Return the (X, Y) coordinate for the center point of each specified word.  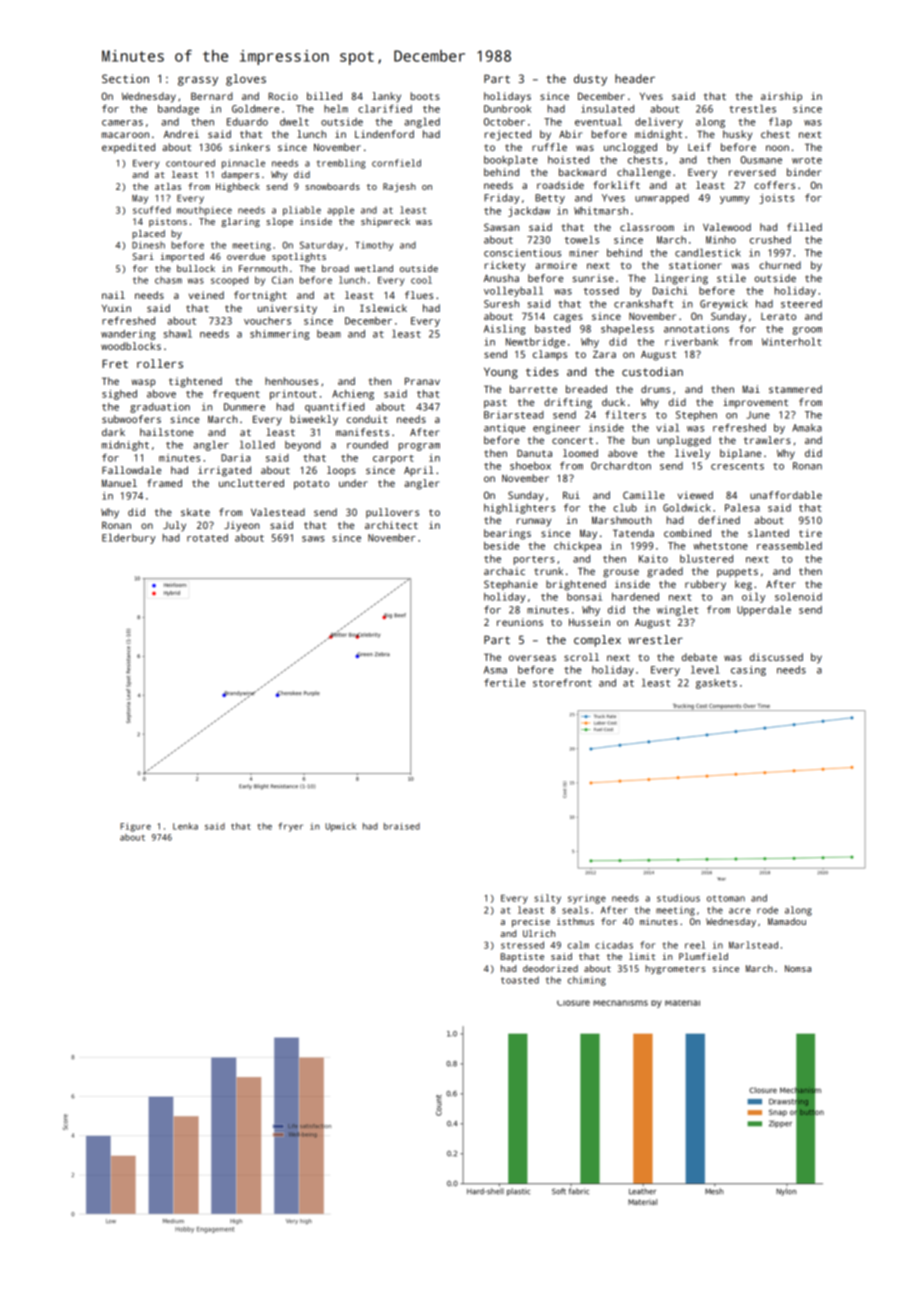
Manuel (119, 483)
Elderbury (129, 538)
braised (402, 826)
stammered (795, 389)
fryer (290, 827)
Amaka (807, 428)
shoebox (530, 466)
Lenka (185, 826)
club (625, 507)
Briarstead (514, 415)
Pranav (422, 381)
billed (324, 96)
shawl (178, 333)
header (635, 78)
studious (678, 898)
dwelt (294, 121)
